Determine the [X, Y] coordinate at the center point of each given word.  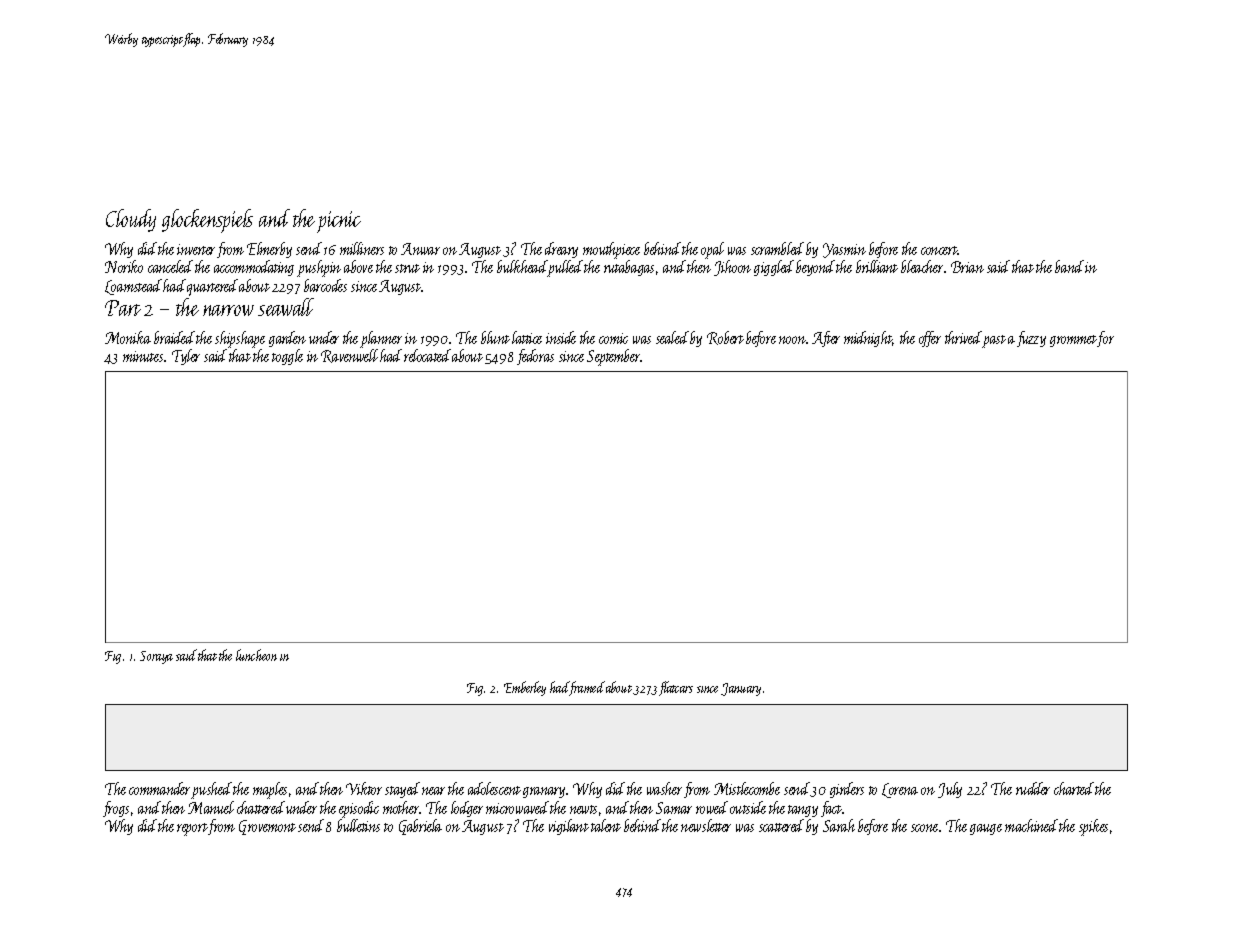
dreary [561, 250]
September [614, 357]
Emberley [525, 688]
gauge [986, 829]
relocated [427, 355]
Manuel [211, 807]
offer [930, 339]
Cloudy [131, 220]
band [1069, 266]
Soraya [156, 657]
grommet [1073, 341]
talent [606, 825]
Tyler [186, 357]
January [741, 689]
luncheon [256, 655]
